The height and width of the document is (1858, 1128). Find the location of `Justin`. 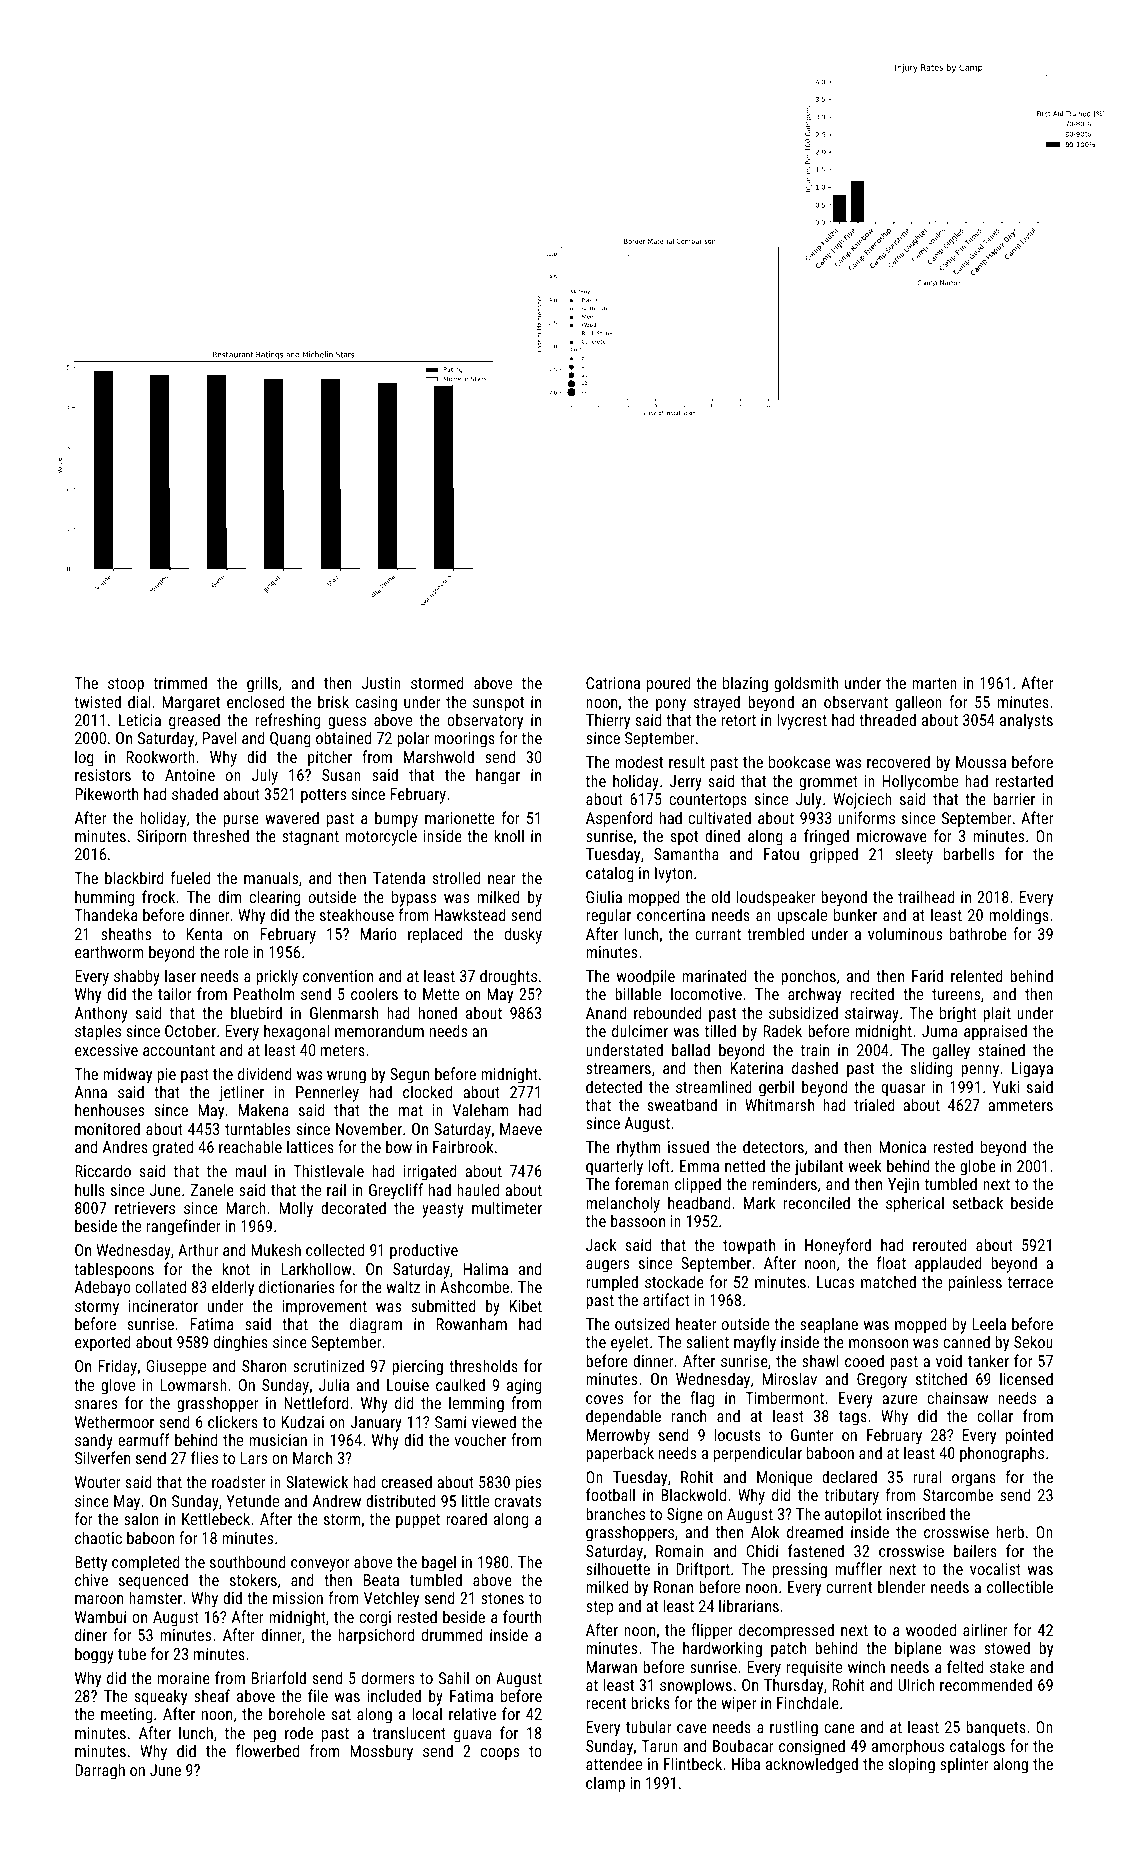

Justin is located at coordinates (381, 683).
